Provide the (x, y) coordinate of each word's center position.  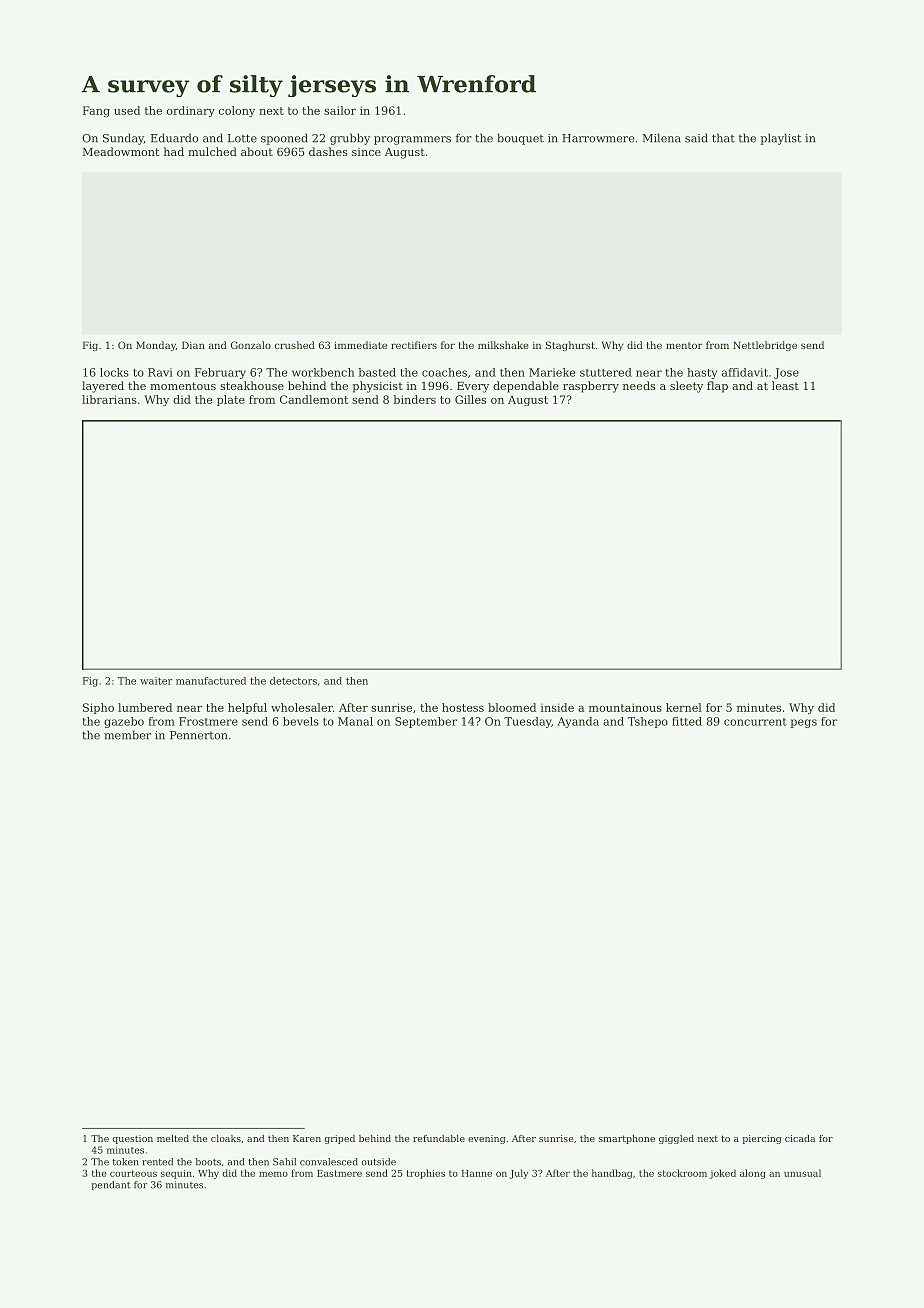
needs (639, 385)
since (366, 152)
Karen (307, 1138)
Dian (193, 345)
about (257, 151)
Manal (355, 721)
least (785, 385)
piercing (762, 1139)
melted (173, 1138)
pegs (804, 723)
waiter (156, 681)
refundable (439, 1138)
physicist (378, 387)
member (127, 735)
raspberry (591, 387)
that (723, 138)
